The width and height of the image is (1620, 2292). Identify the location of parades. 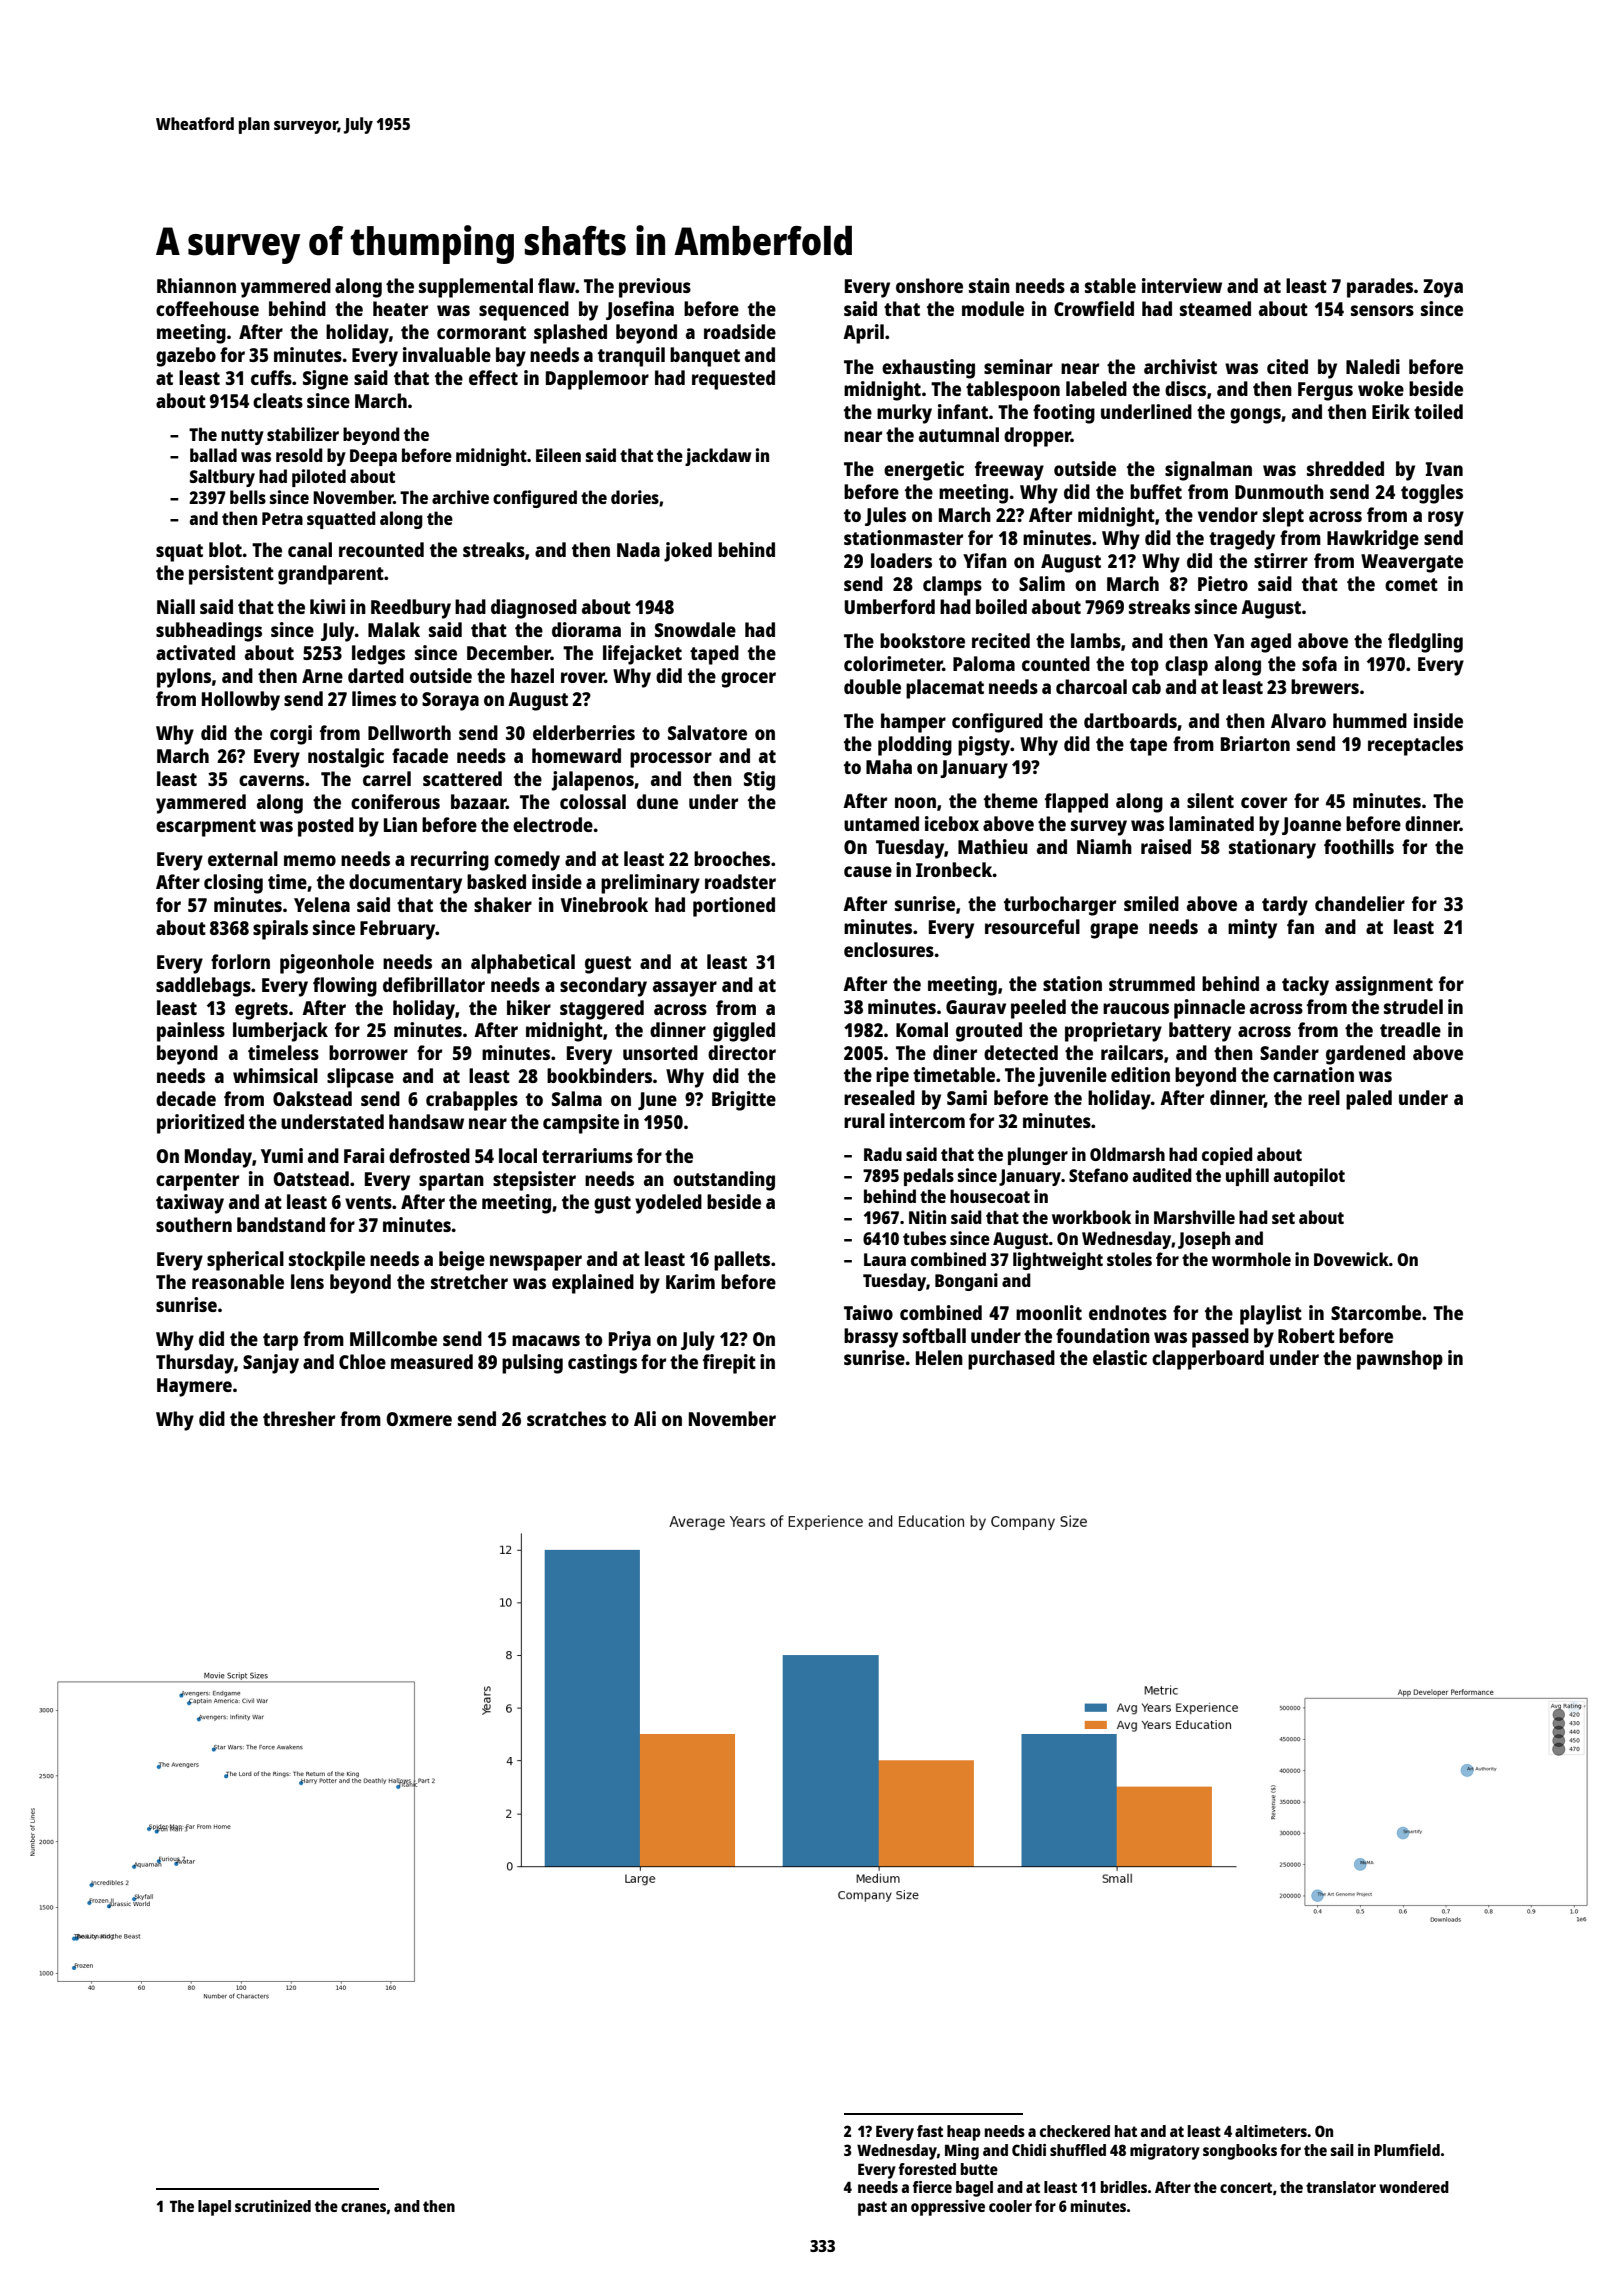
(1380, 288).
